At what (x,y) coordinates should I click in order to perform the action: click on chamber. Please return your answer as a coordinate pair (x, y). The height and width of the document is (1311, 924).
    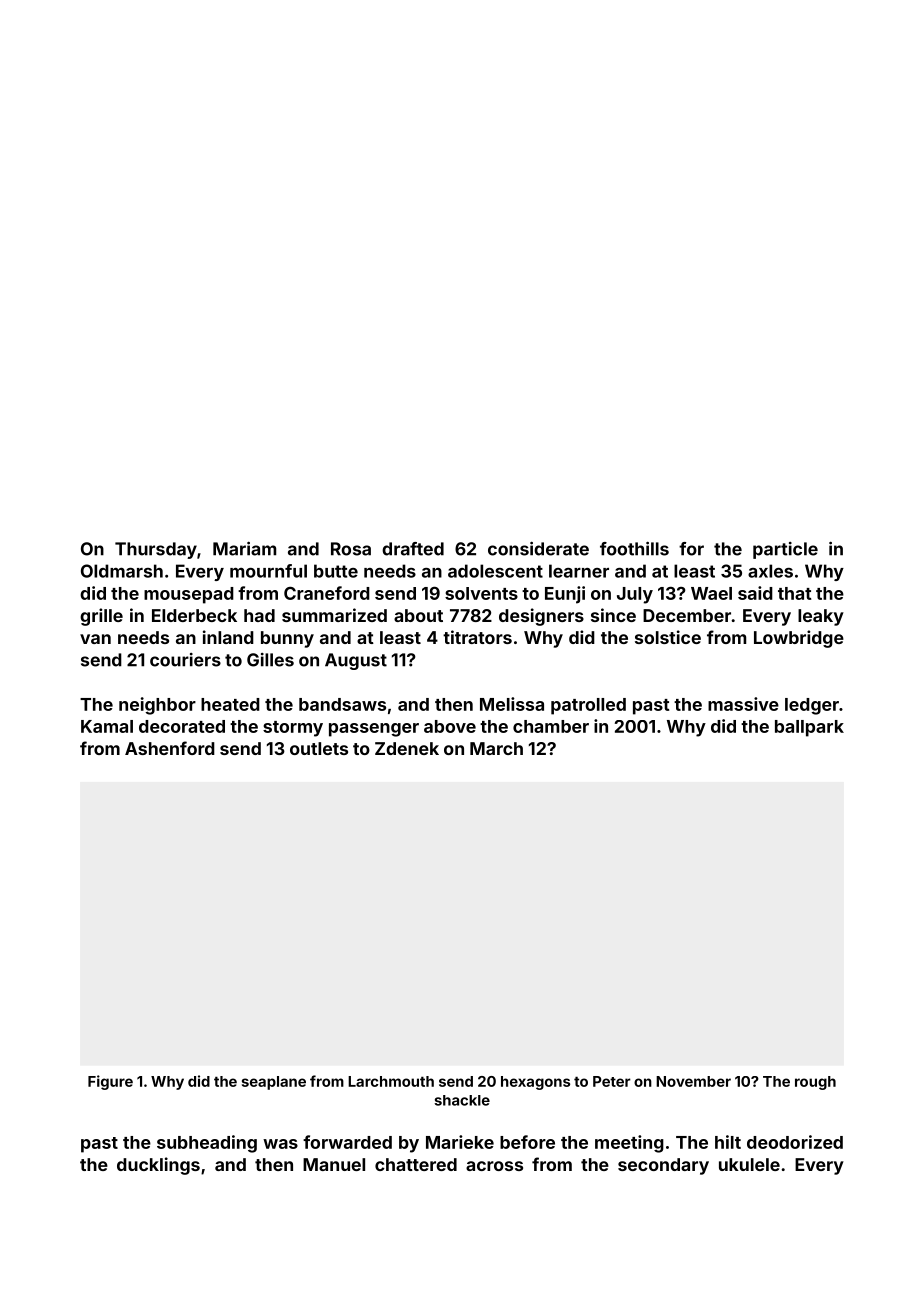
    Looking at the image, I should click on (551, 726).
